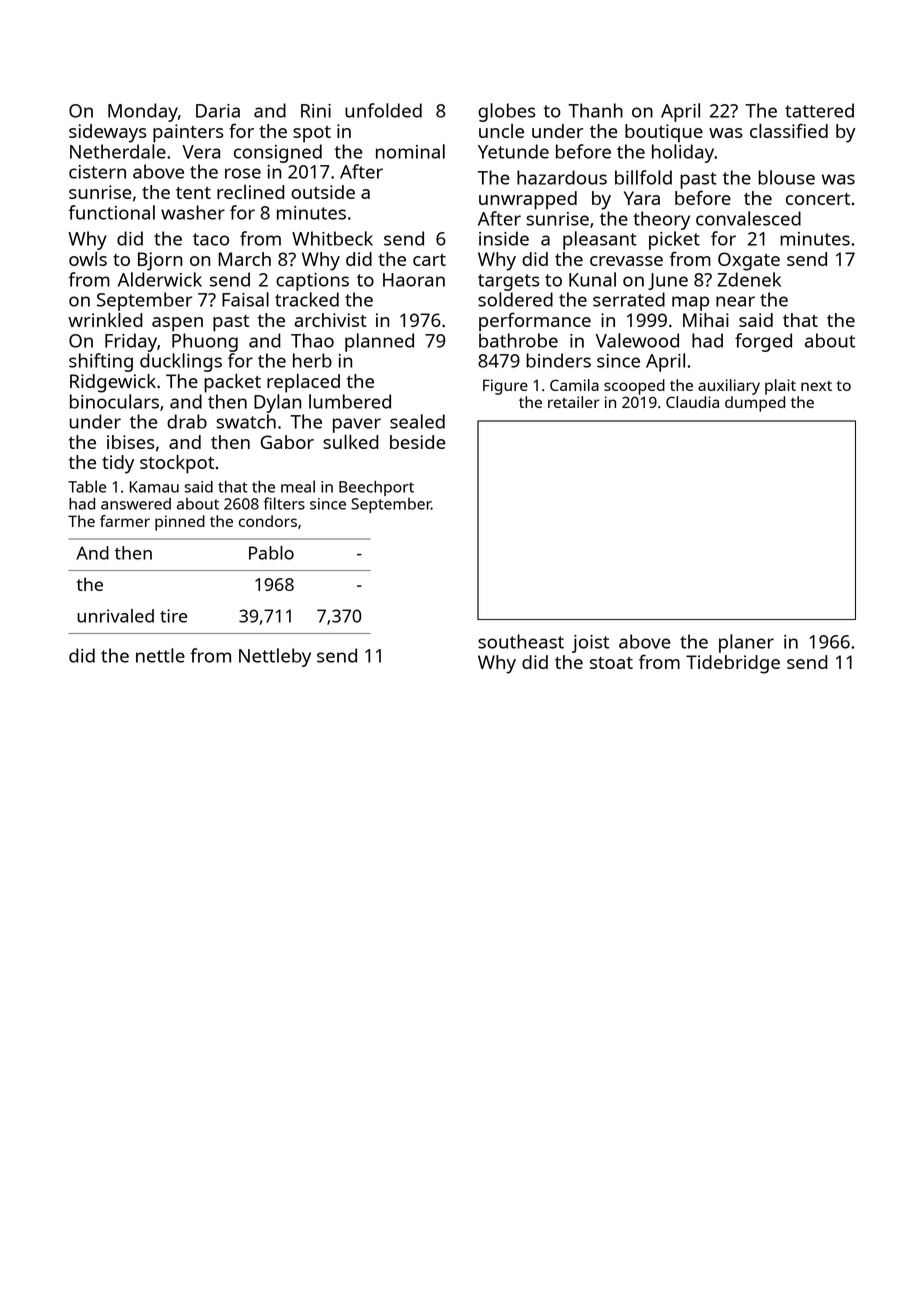  Describe the element at coordinates (755, 404) in the screenshot. I see `dumped` at that location.
